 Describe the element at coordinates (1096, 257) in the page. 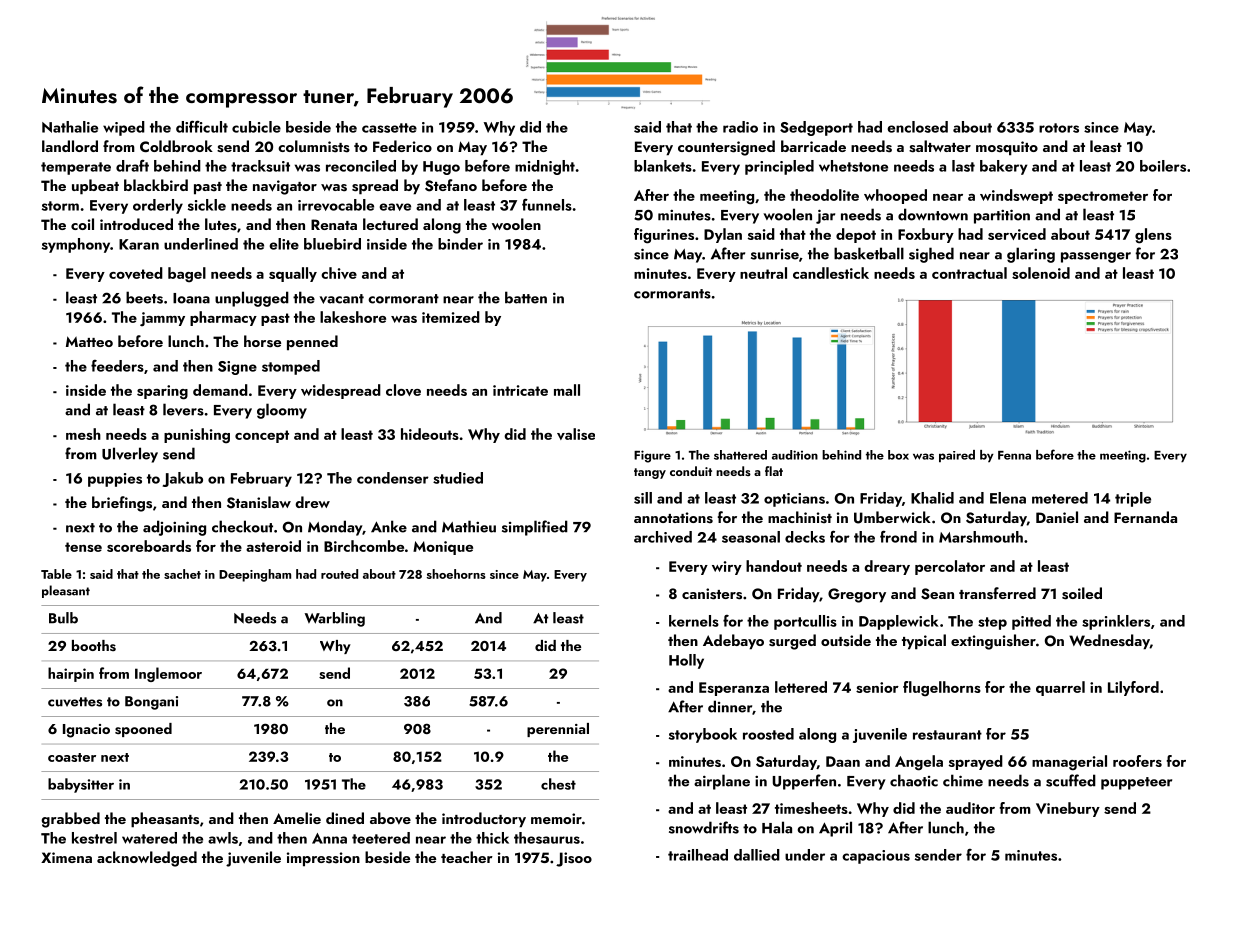

I see `passenger` at that location.
